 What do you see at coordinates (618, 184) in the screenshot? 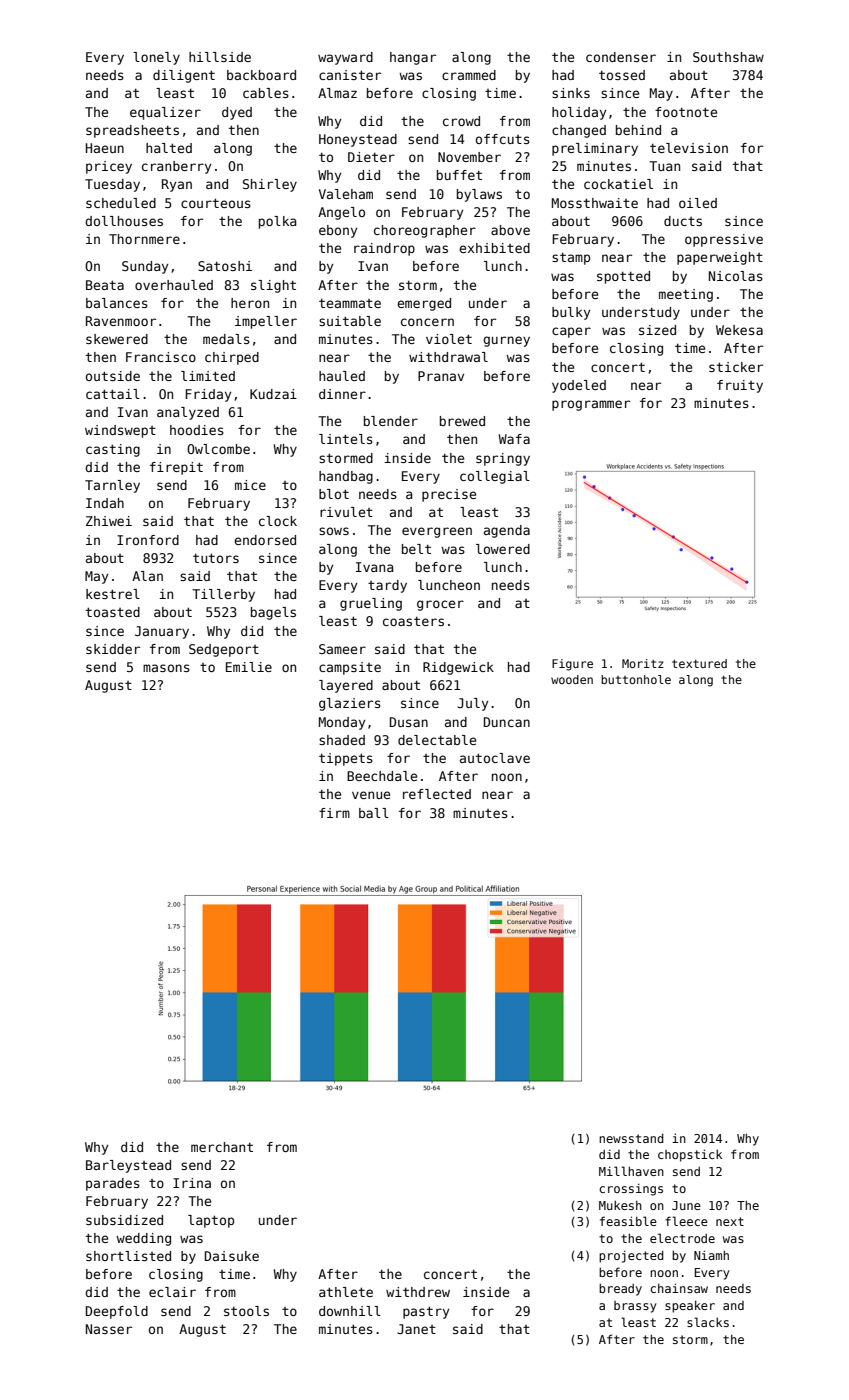
I see `cockatiel` at bounding box center [618, 184].
